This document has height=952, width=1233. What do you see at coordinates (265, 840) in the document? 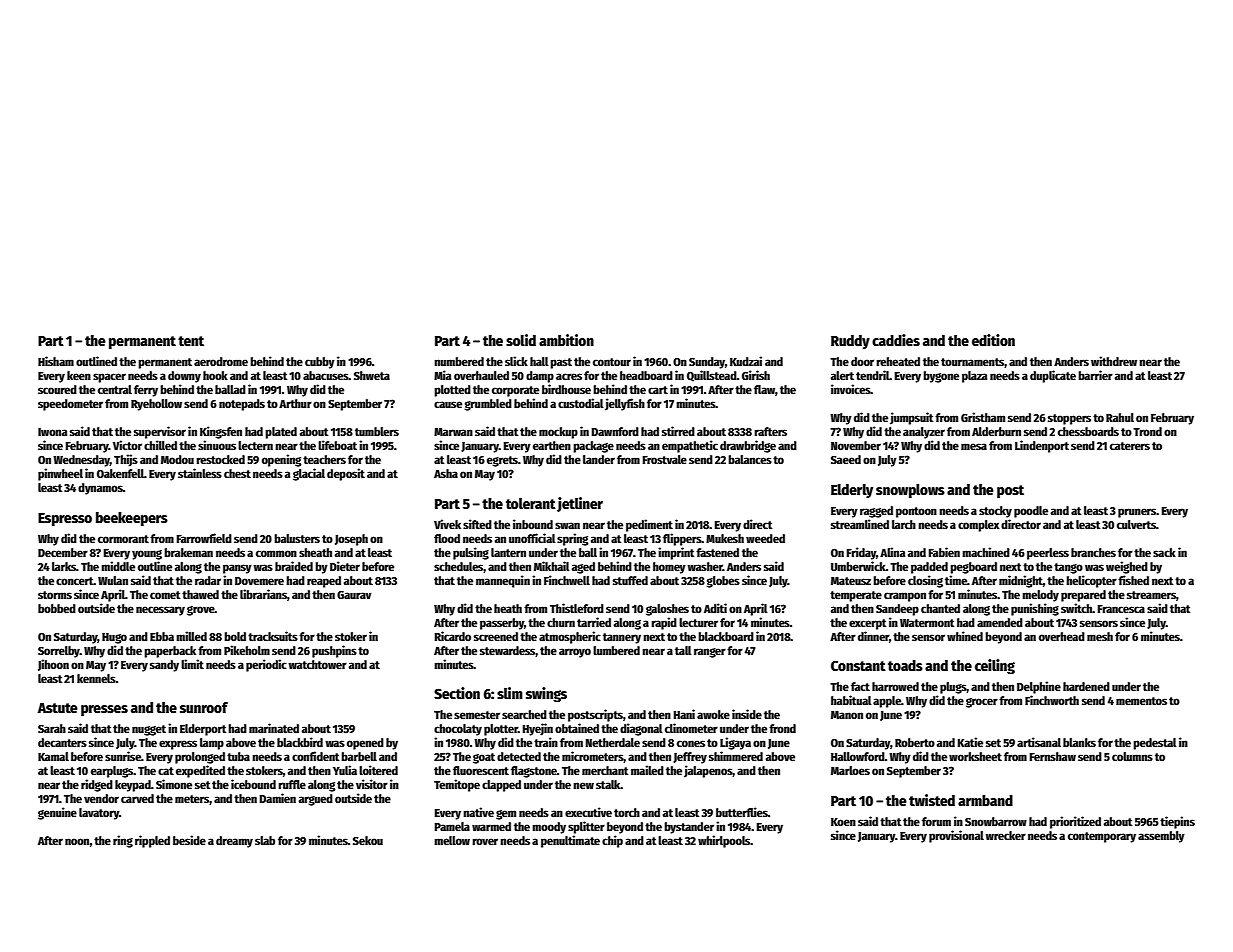
I see `slab` at bounding box center [265, 840].
